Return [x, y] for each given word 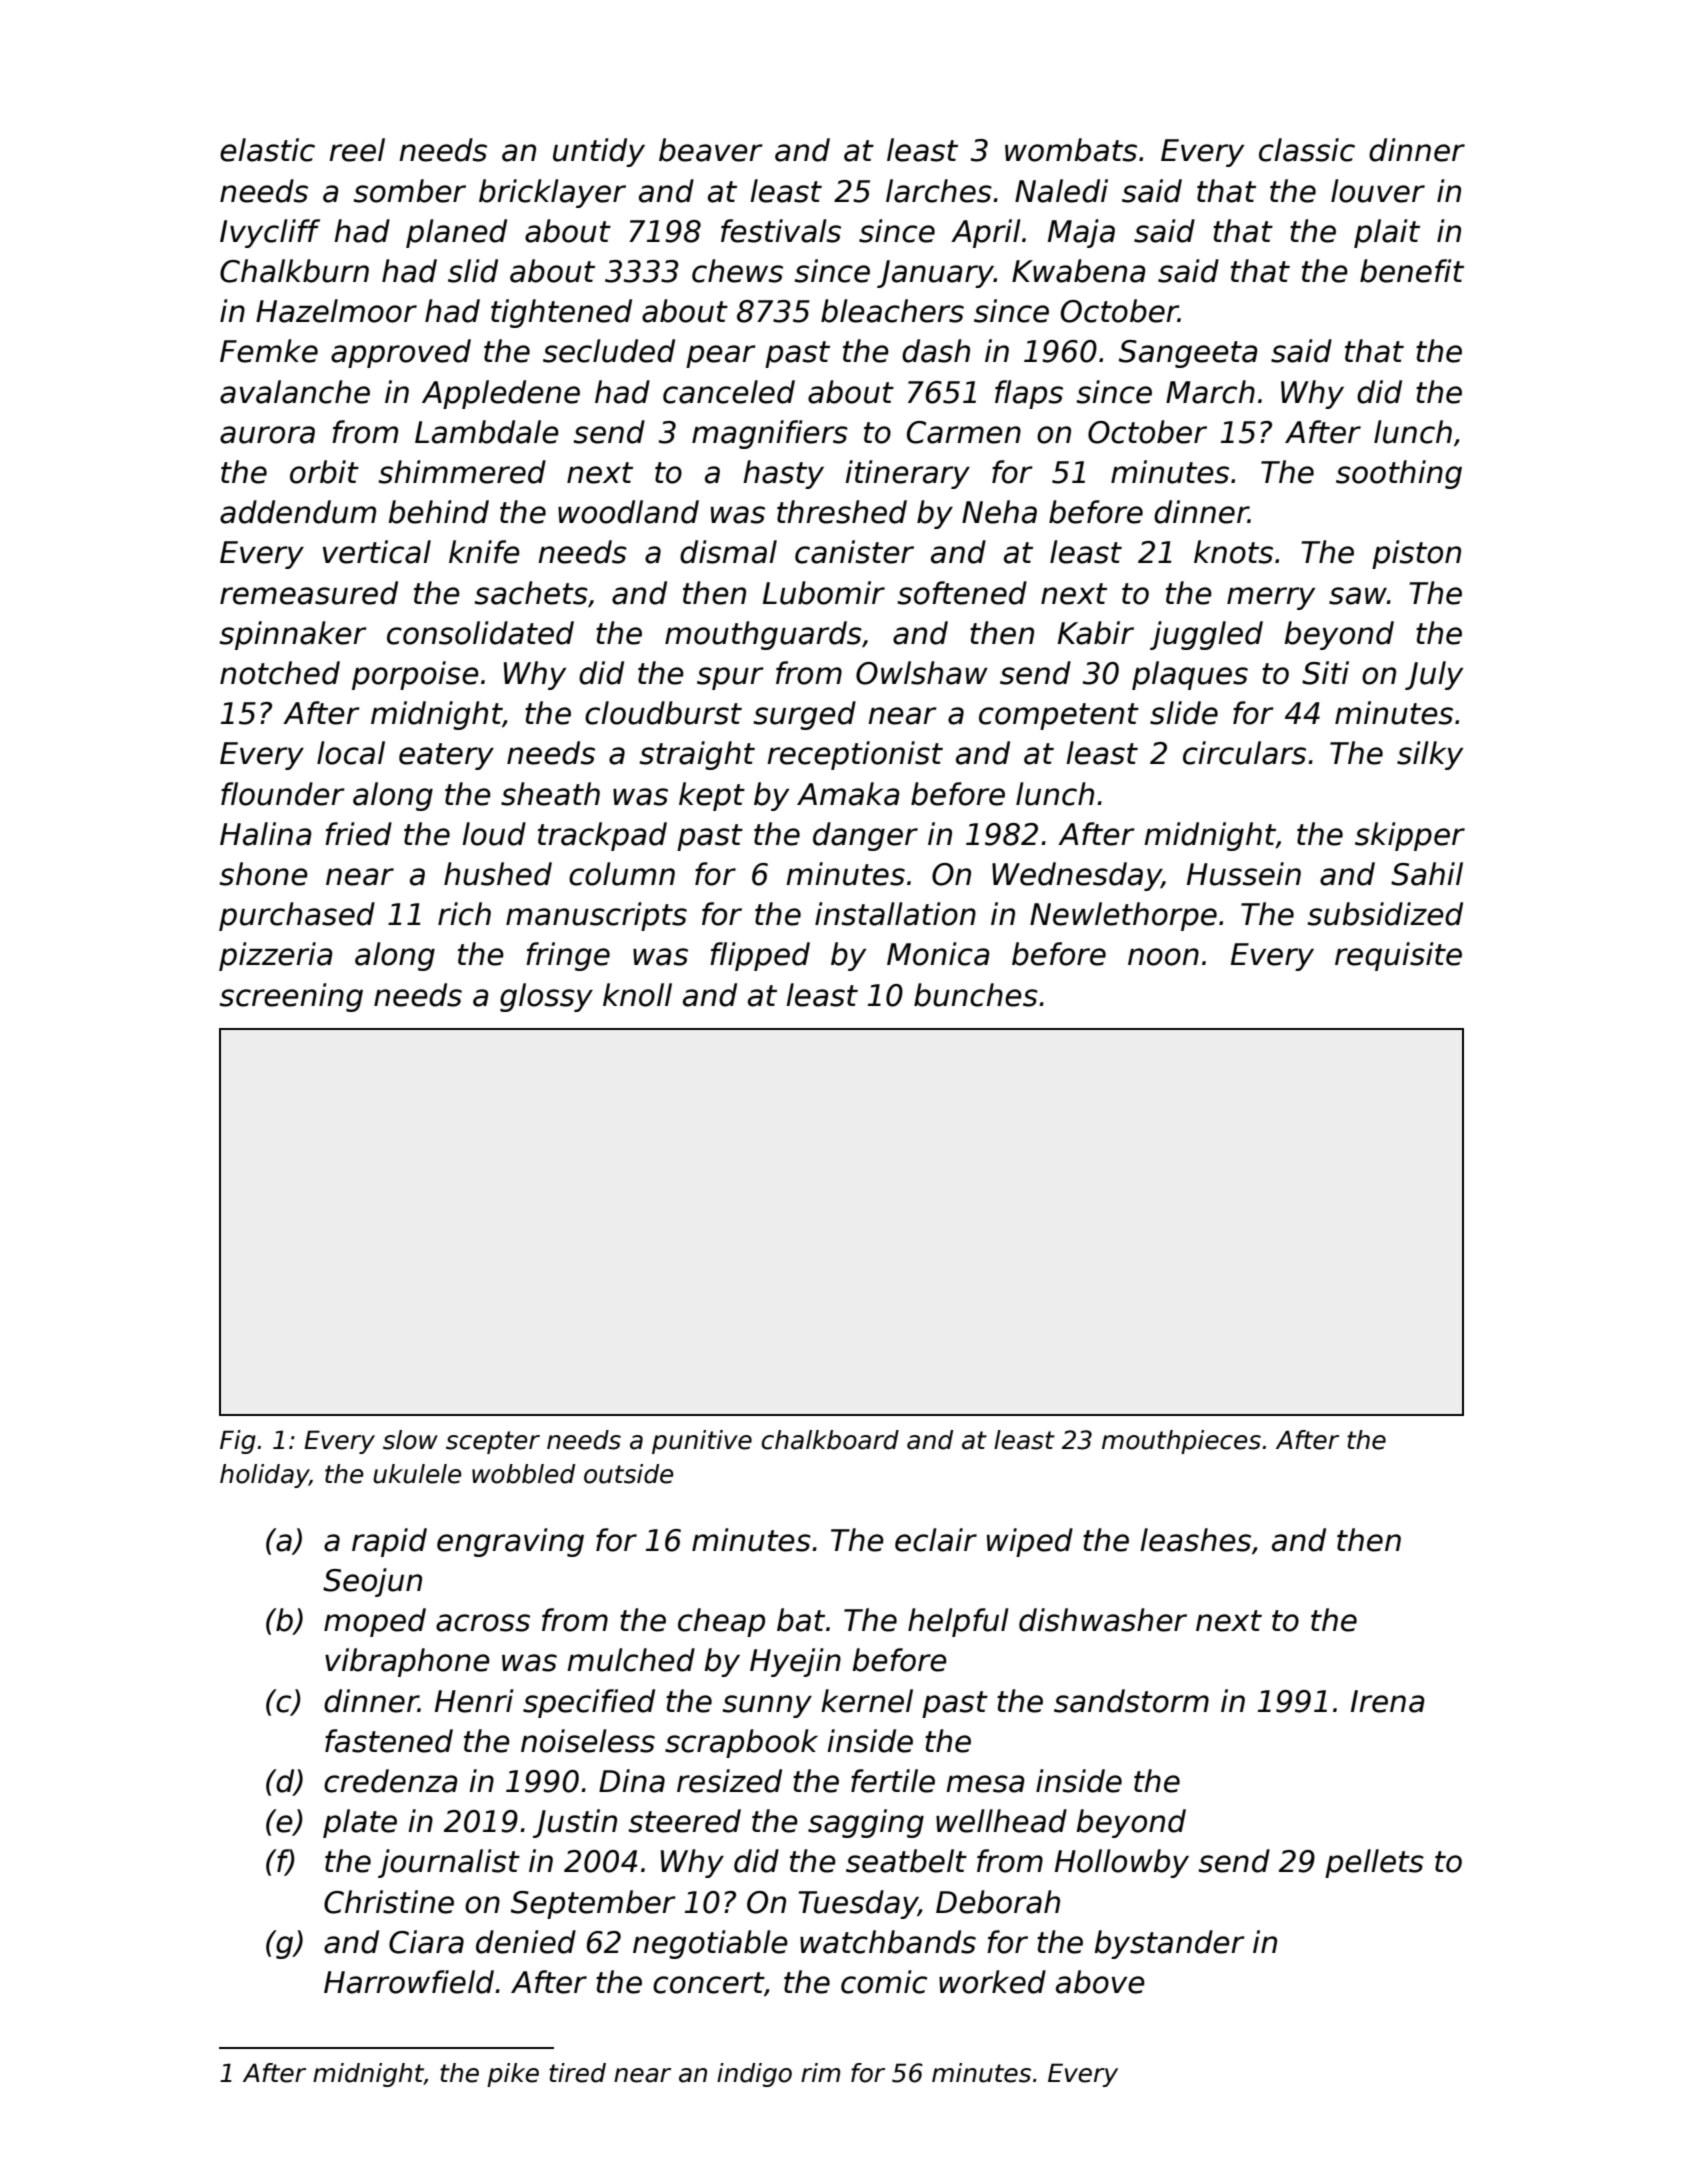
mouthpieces [1181, 1442]
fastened [389, 1741]
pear [720, 356]
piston [1416, 554]
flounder [282, 794]
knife [484, 552]
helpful [958, 1622]
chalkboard [830, 1440]
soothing [1399, 474]
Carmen [964, 432]
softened [962, 593]
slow [410, 1440]
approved [401, 353]
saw [1358, 596]
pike [513, 2075]
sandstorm [1131, 1701]
